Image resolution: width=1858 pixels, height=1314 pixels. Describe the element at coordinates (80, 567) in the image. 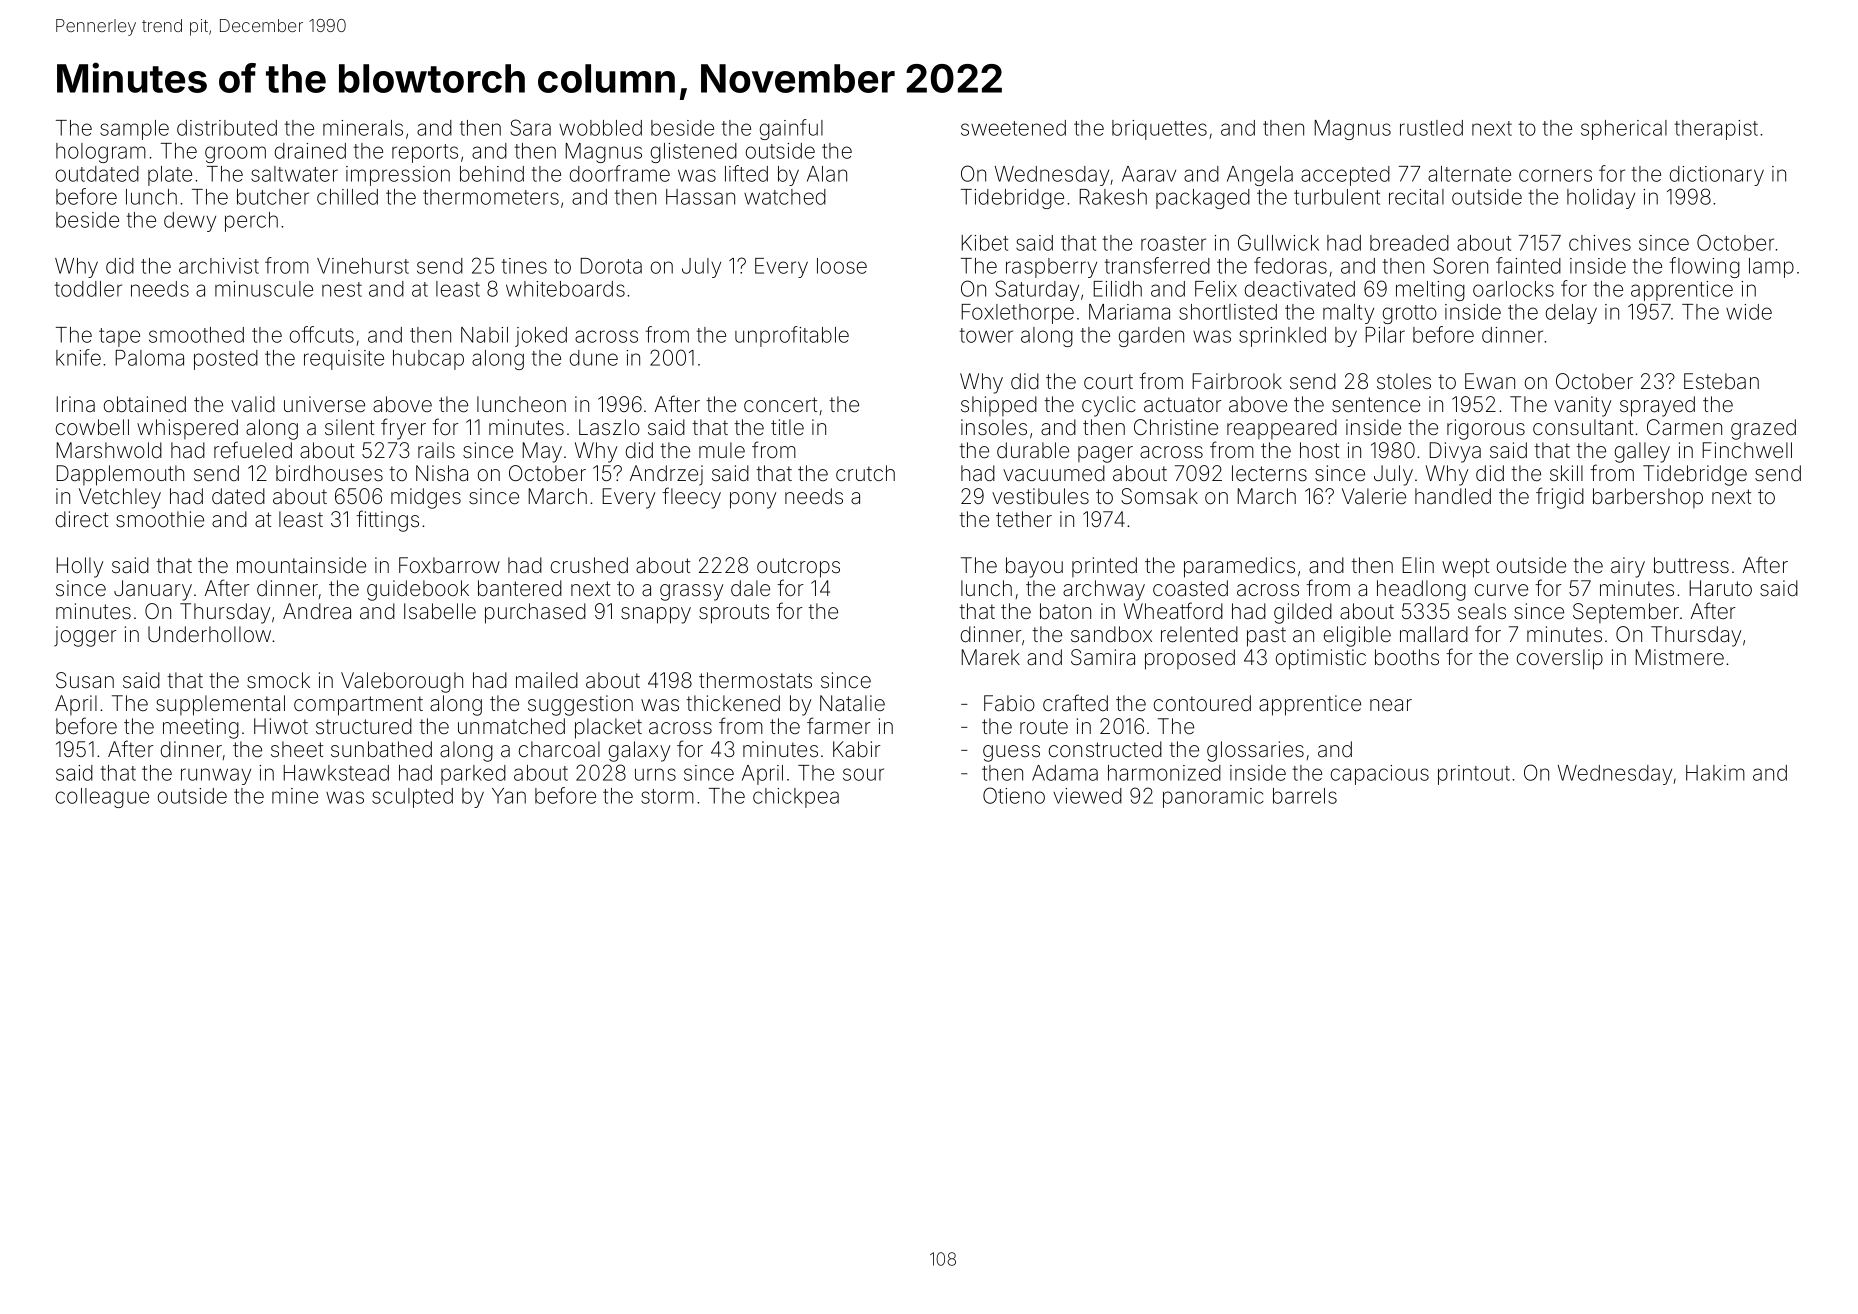

I see `Holly` at that location.
